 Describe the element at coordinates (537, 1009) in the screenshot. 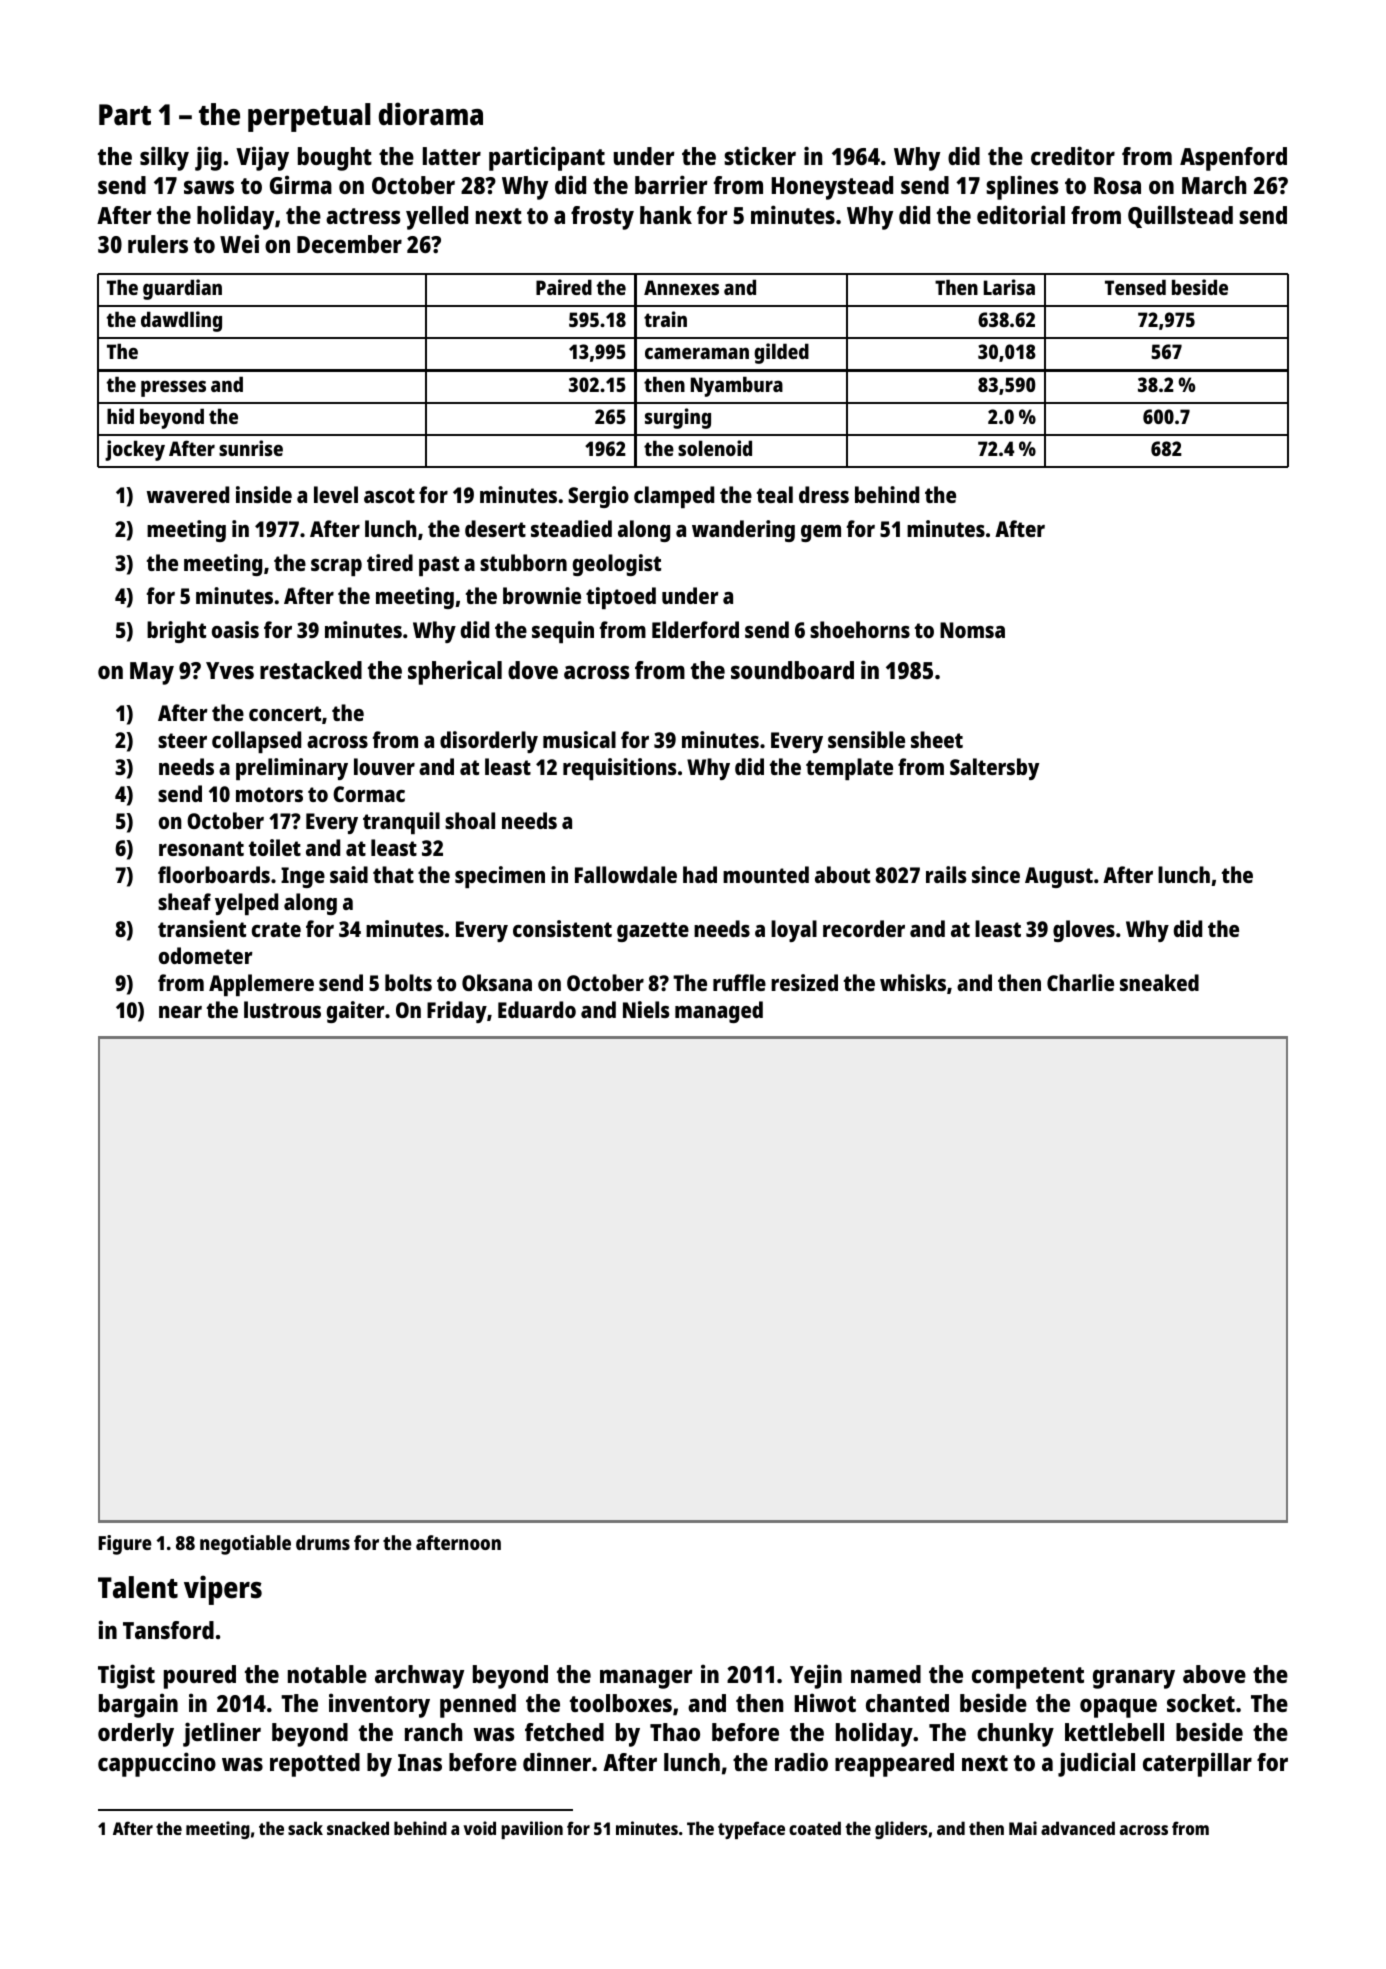

I see `Eduardo` at that location.
